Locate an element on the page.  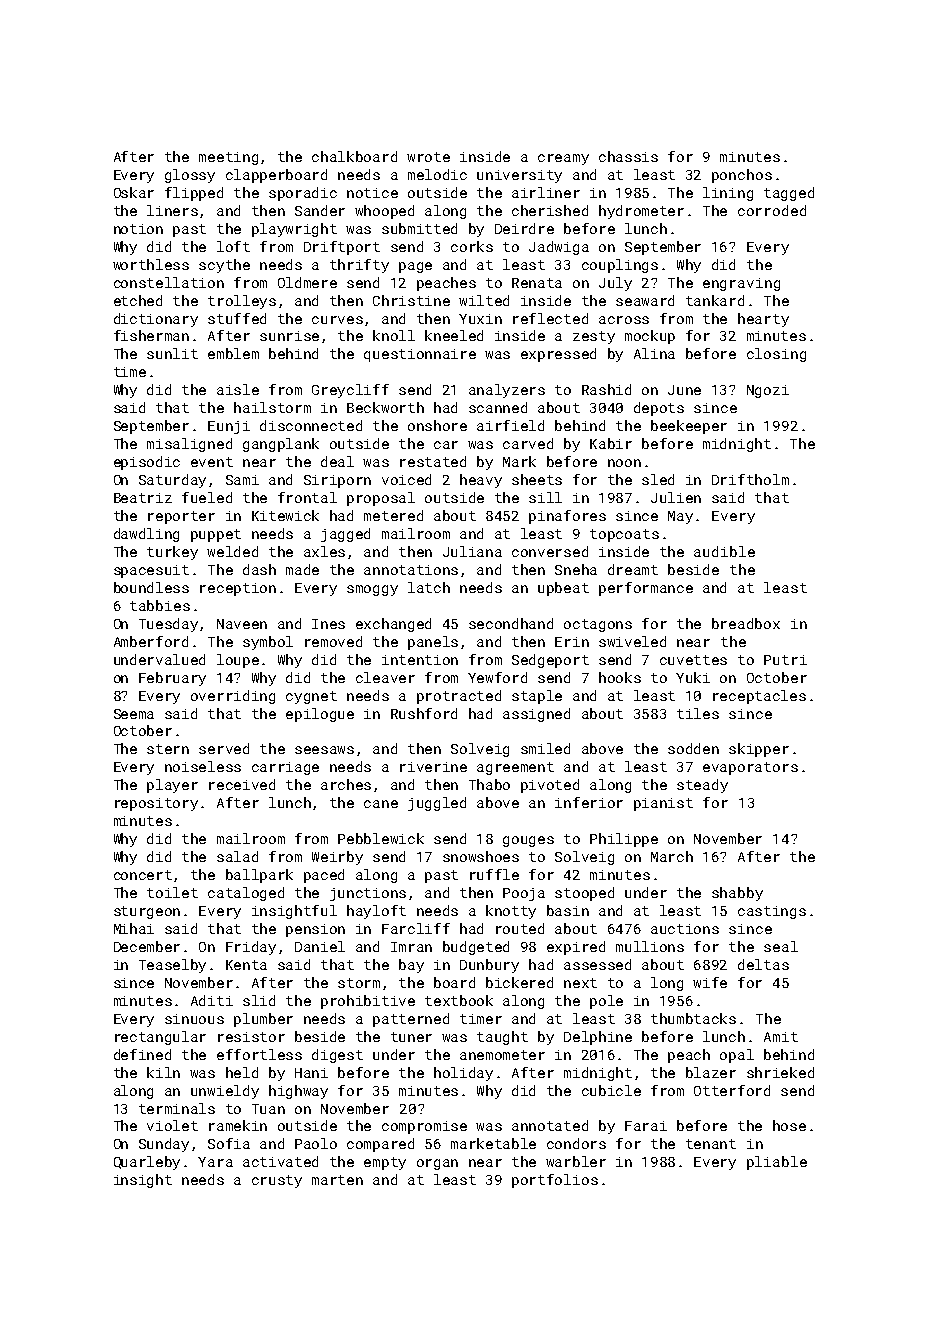
onshore is located at coordinates (437, 425).
